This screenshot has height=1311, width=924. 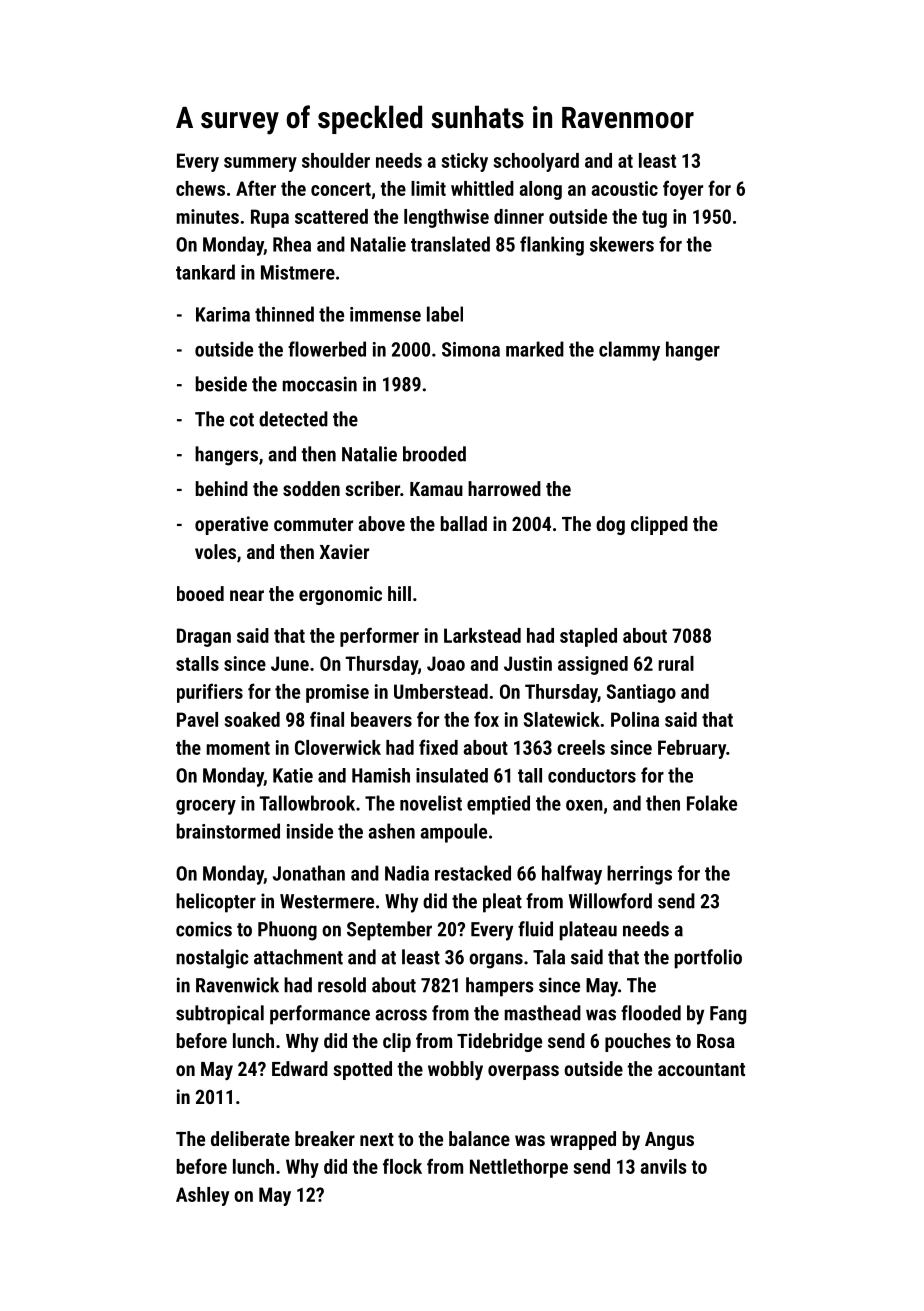 I want to click on September, so click(x=389, y=931).
